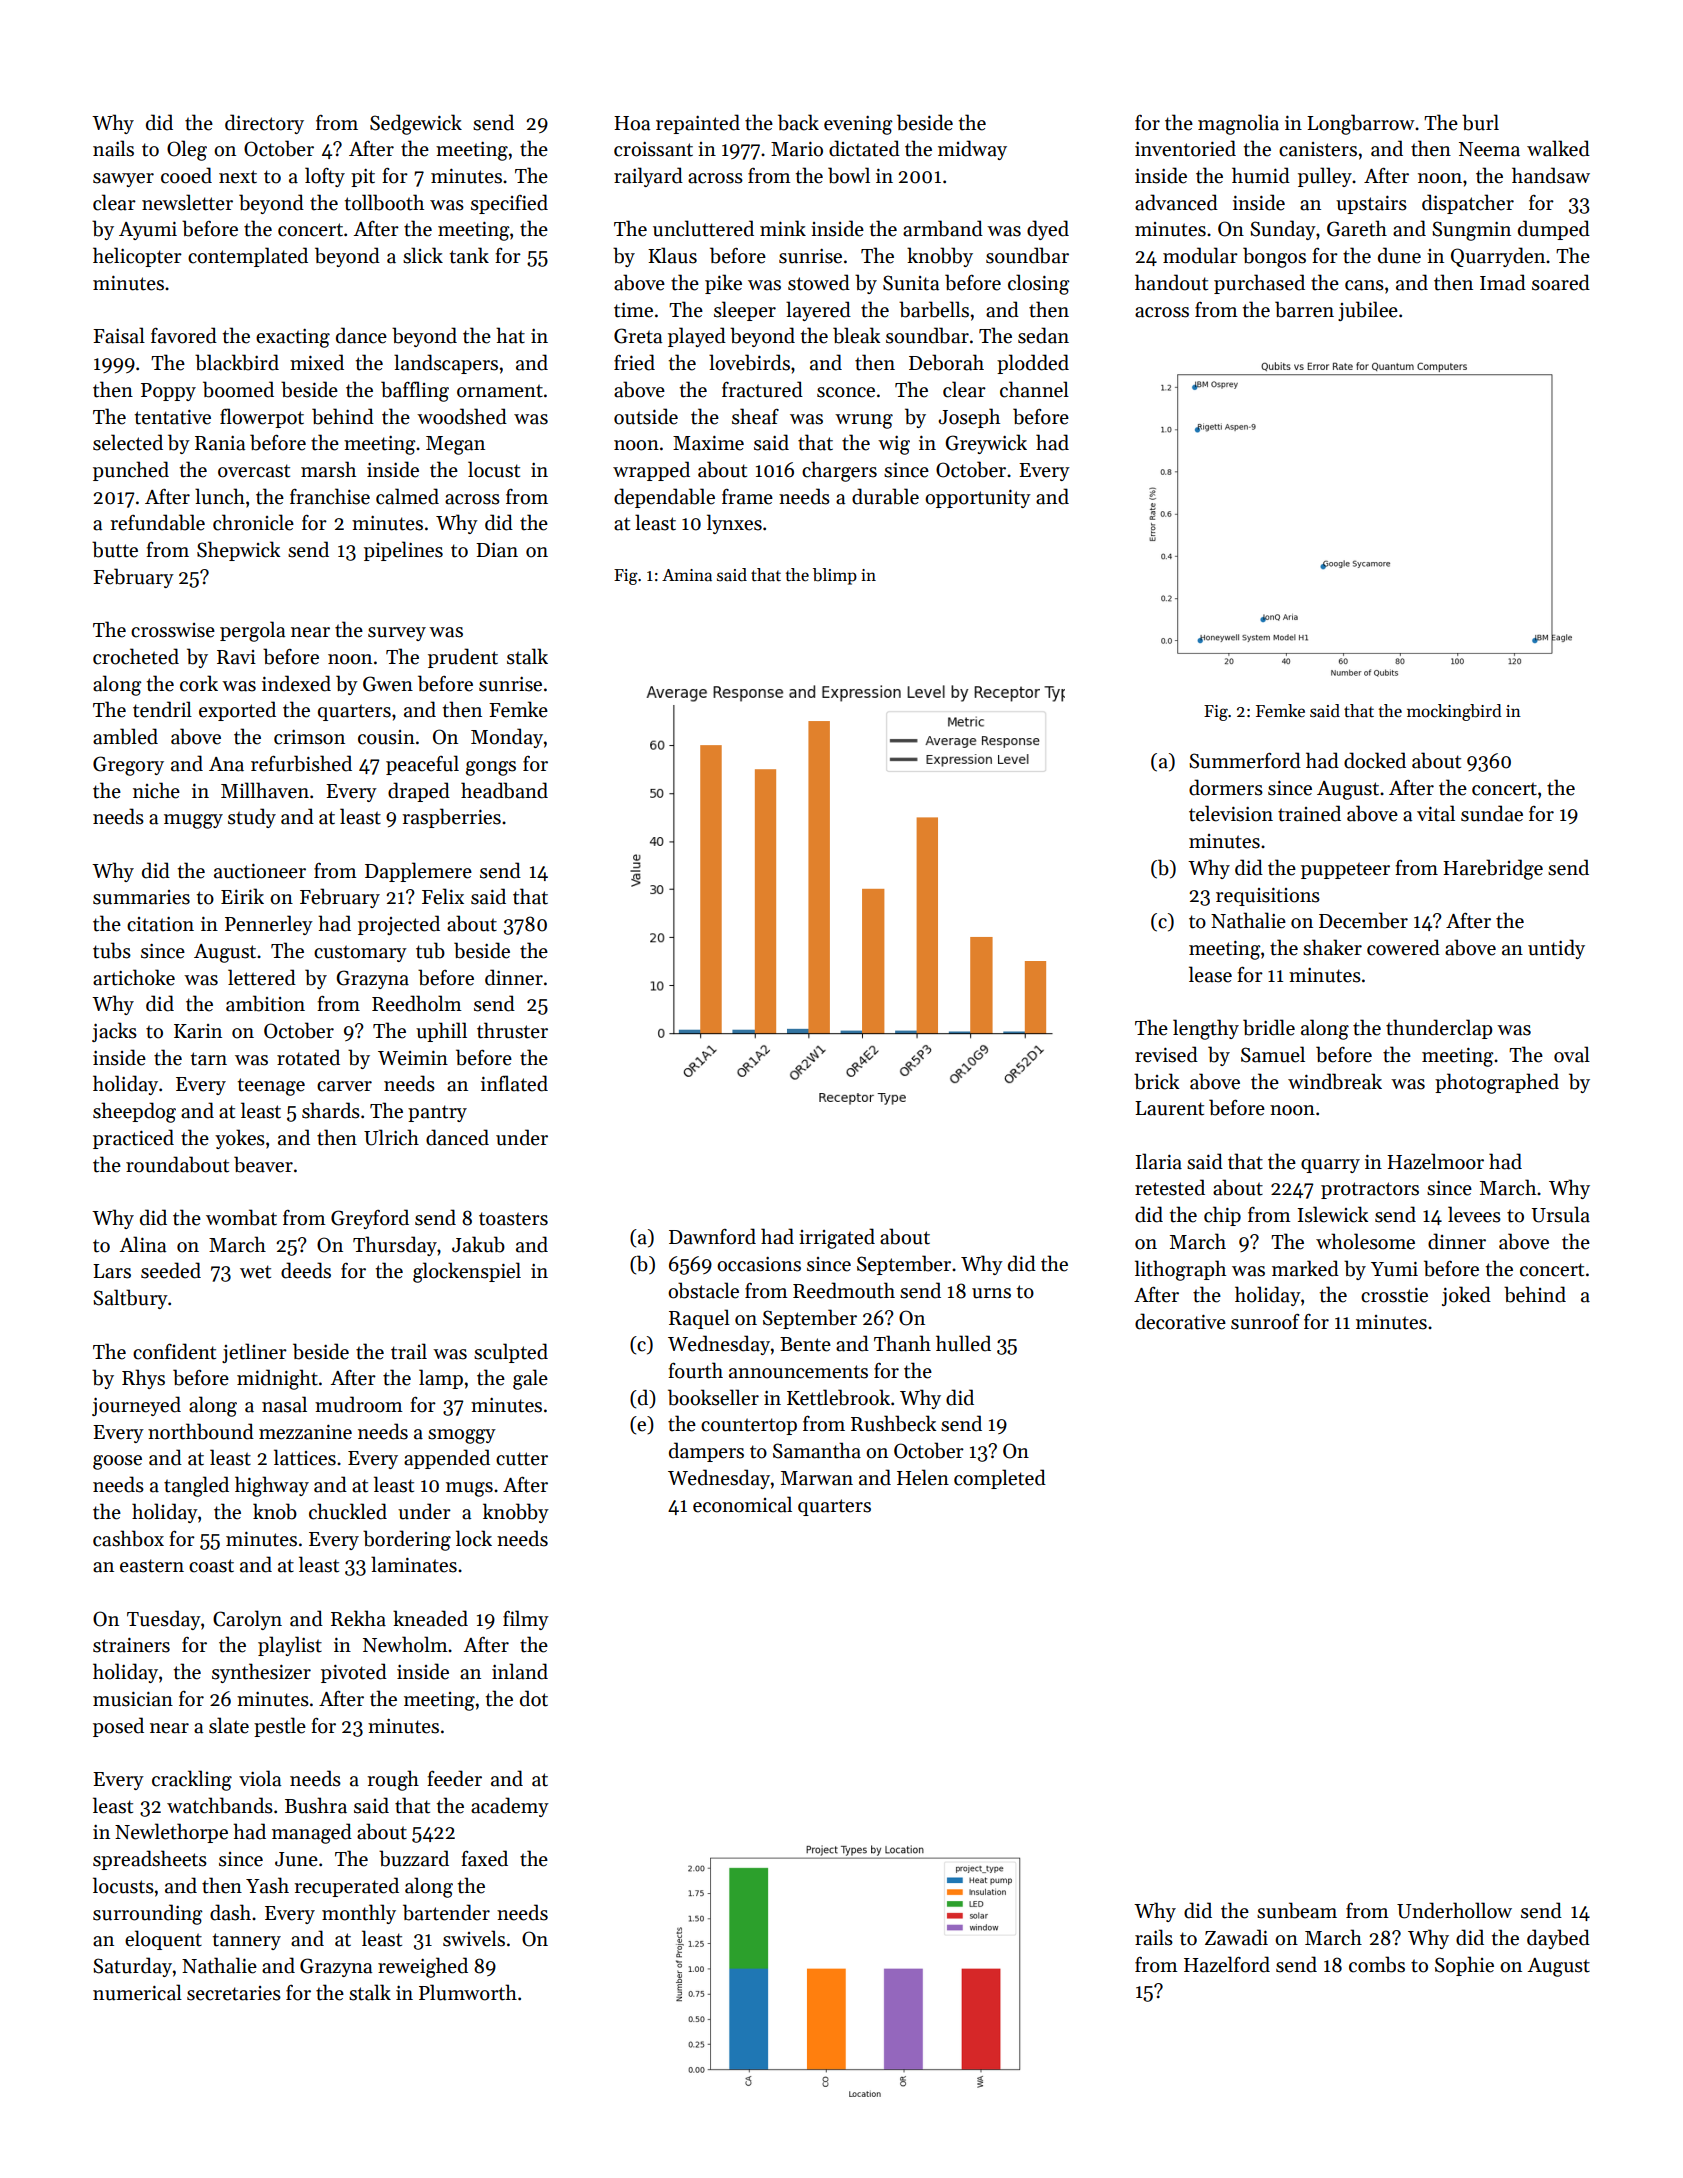  I want to click on railyard, so click(648, 177).
